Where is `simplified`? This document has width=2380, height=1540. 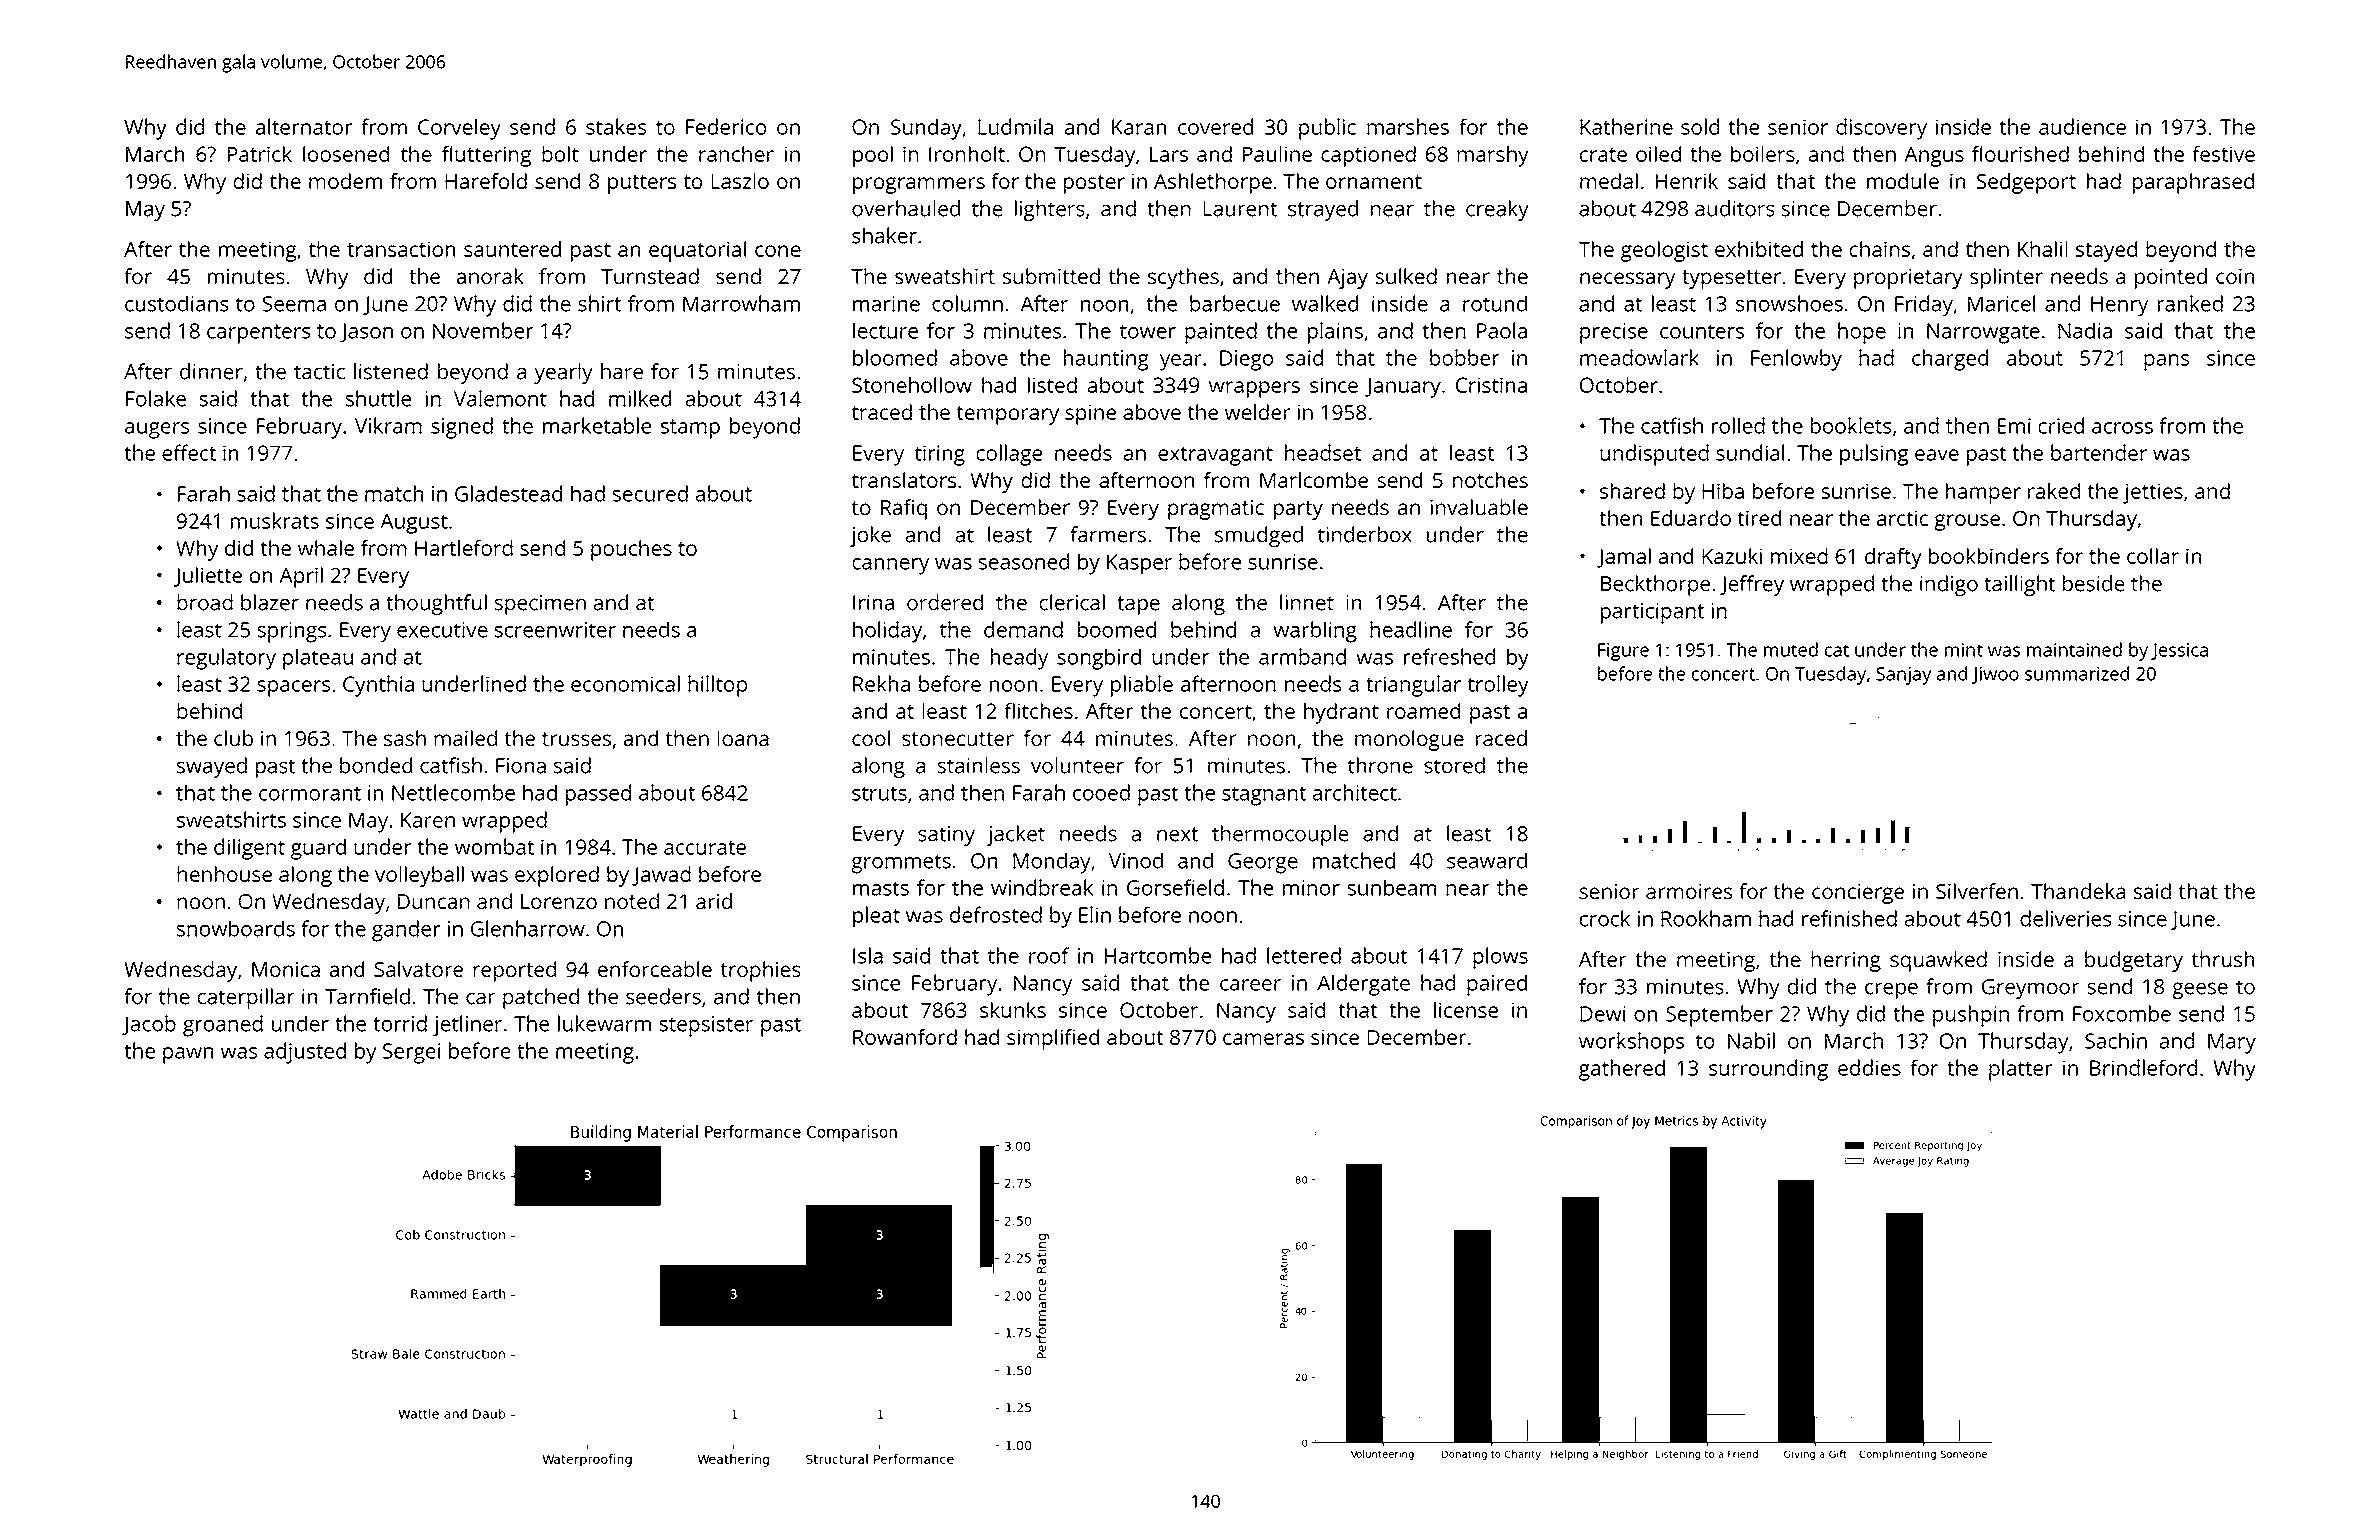 simplified is located at coordinates (1053, 1039).
